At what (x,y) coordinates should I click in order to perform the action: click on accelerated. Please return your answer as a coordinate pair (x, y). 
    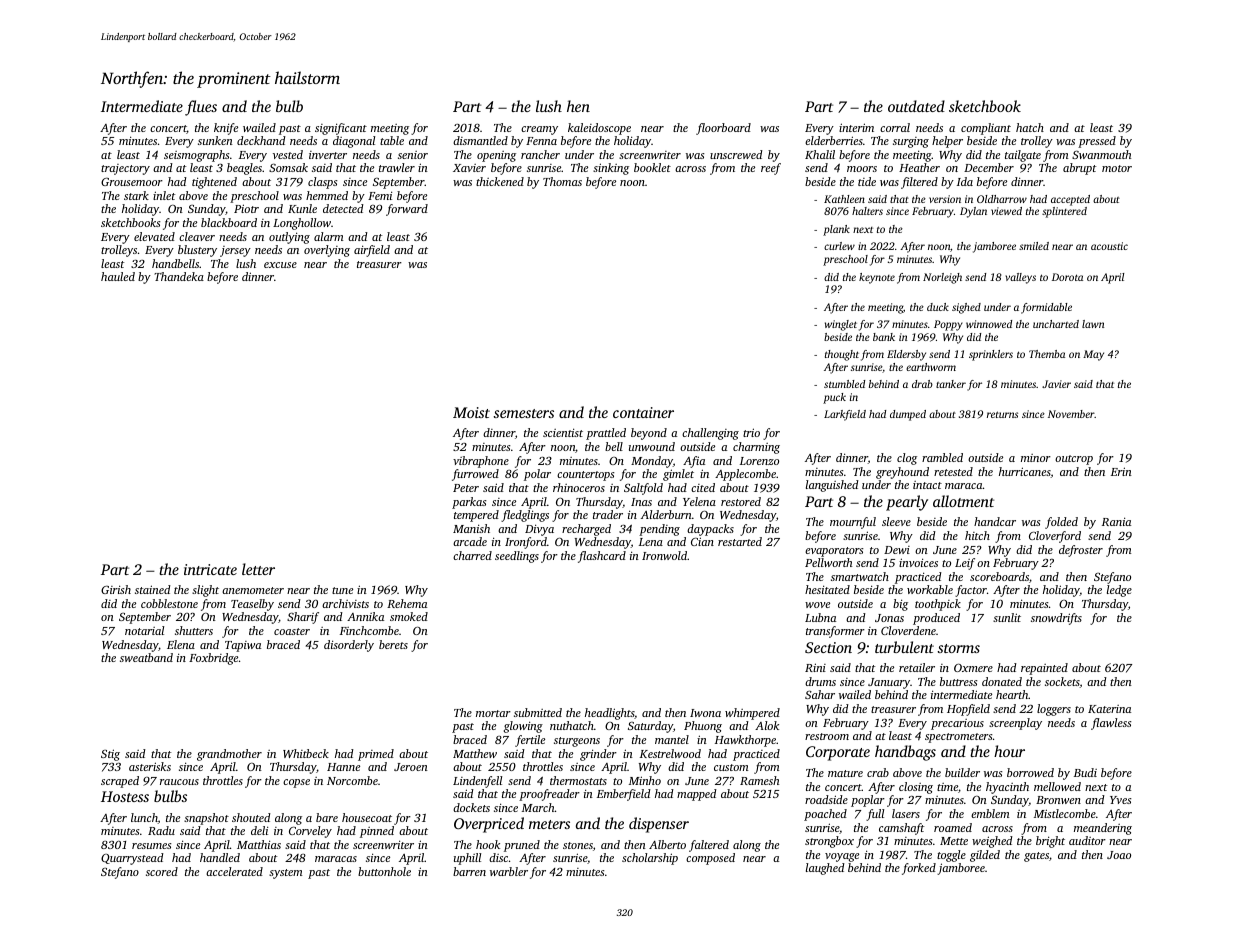
    Looking at the image, I should click on (234, 871).
